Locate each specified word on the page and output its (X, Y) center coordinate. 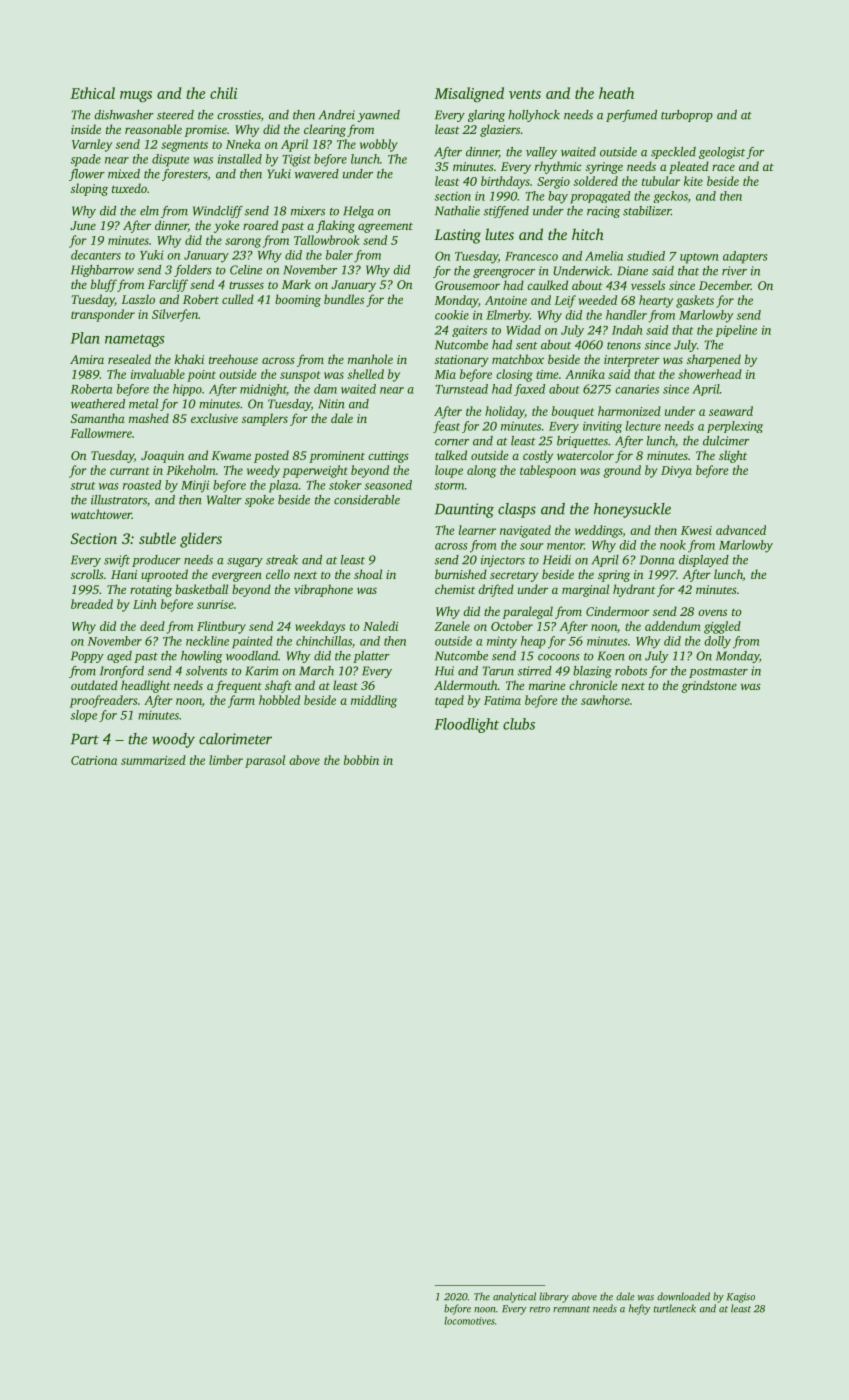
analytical (514, 1297)
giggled (722, 627)
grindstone (709, 686)
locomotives (469, 1321)
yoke (226, 226)
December (725, 285)
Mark (296, 284)
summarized (153, 760)
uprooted (164, 575)
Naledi (380, 626)
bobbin (361, 760)
